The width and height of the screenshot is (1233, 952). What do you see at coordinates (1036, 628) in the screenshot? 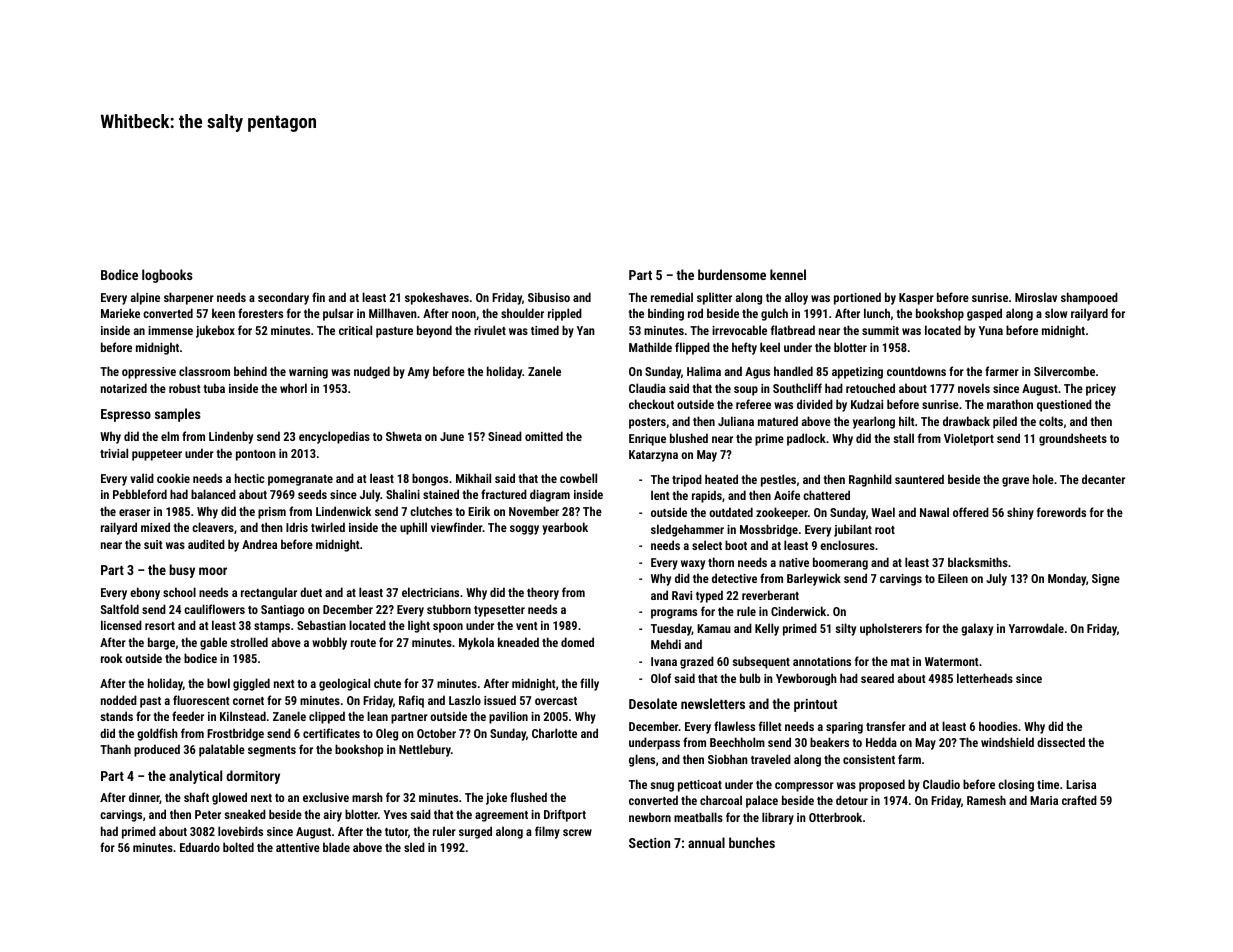
I see `Yarrowdale` at bounding box center [1036, 628].
